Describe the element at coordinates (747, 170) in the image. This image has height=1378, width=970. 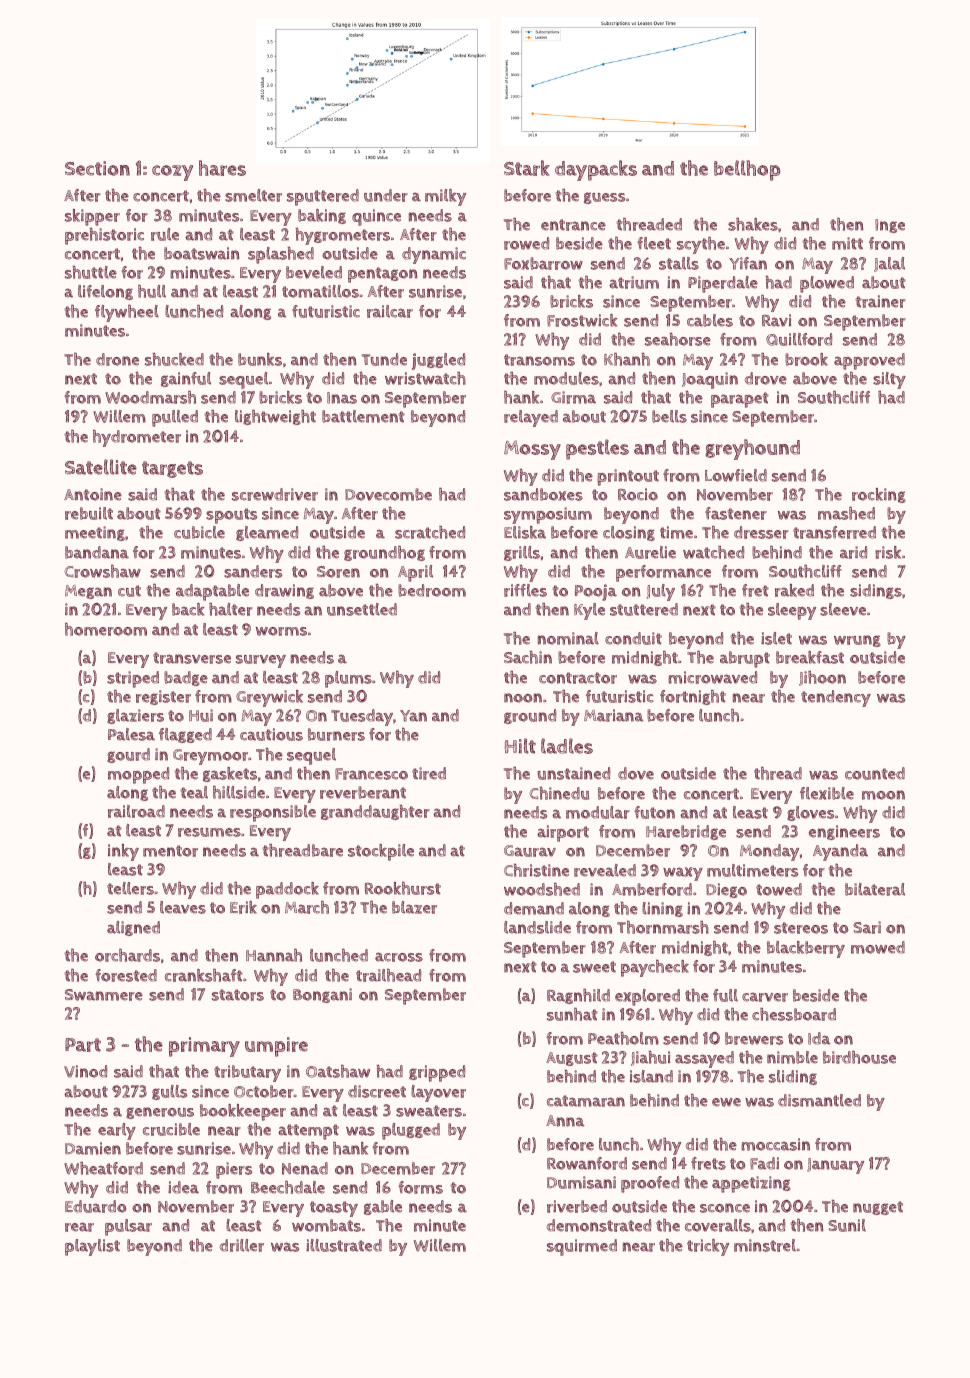
I see `bellhop` at that location.
